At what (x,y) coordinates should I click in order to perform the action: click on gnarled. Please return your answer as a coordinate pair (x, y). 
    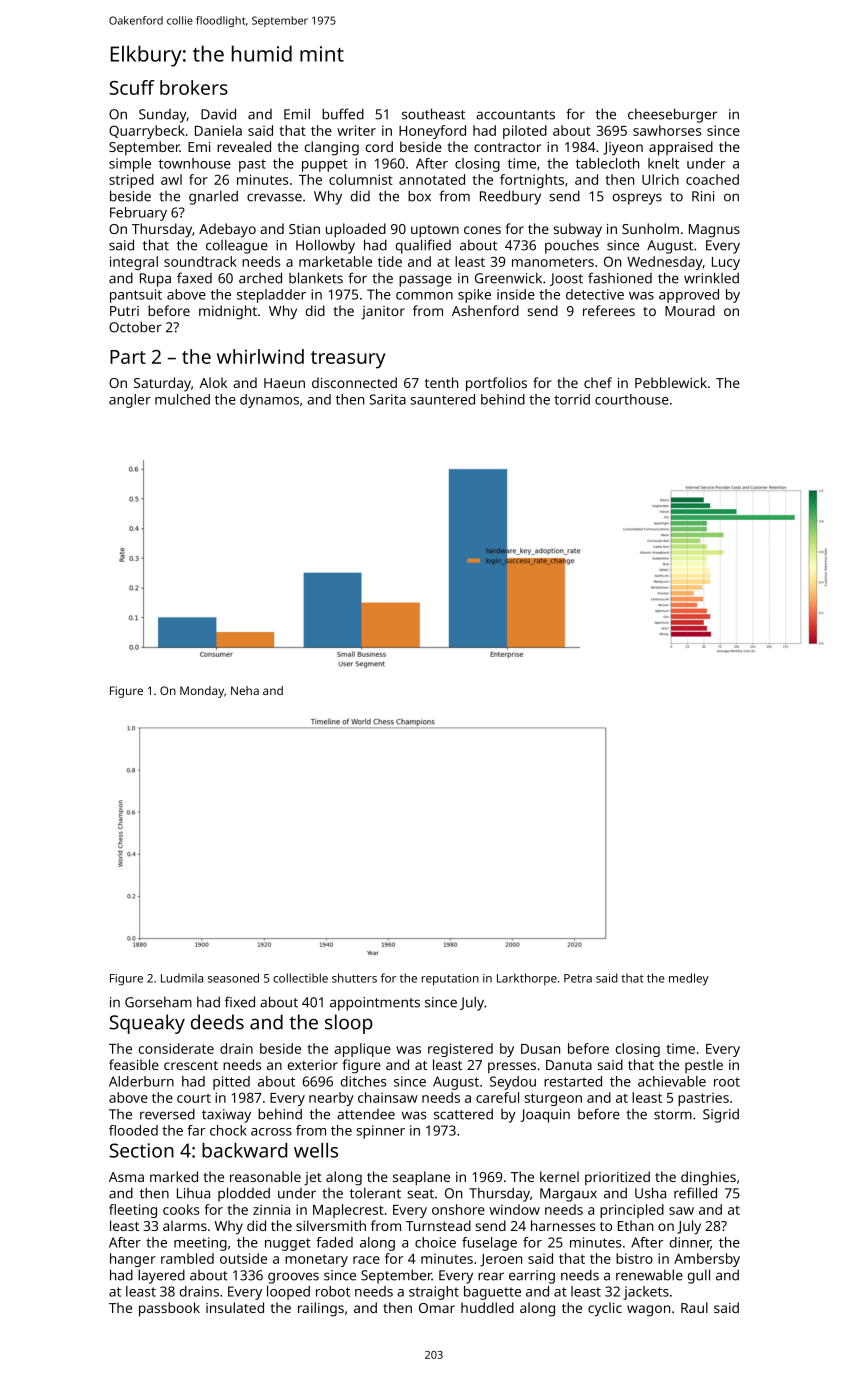
    Looking at the image, I should click on (213, 197).
